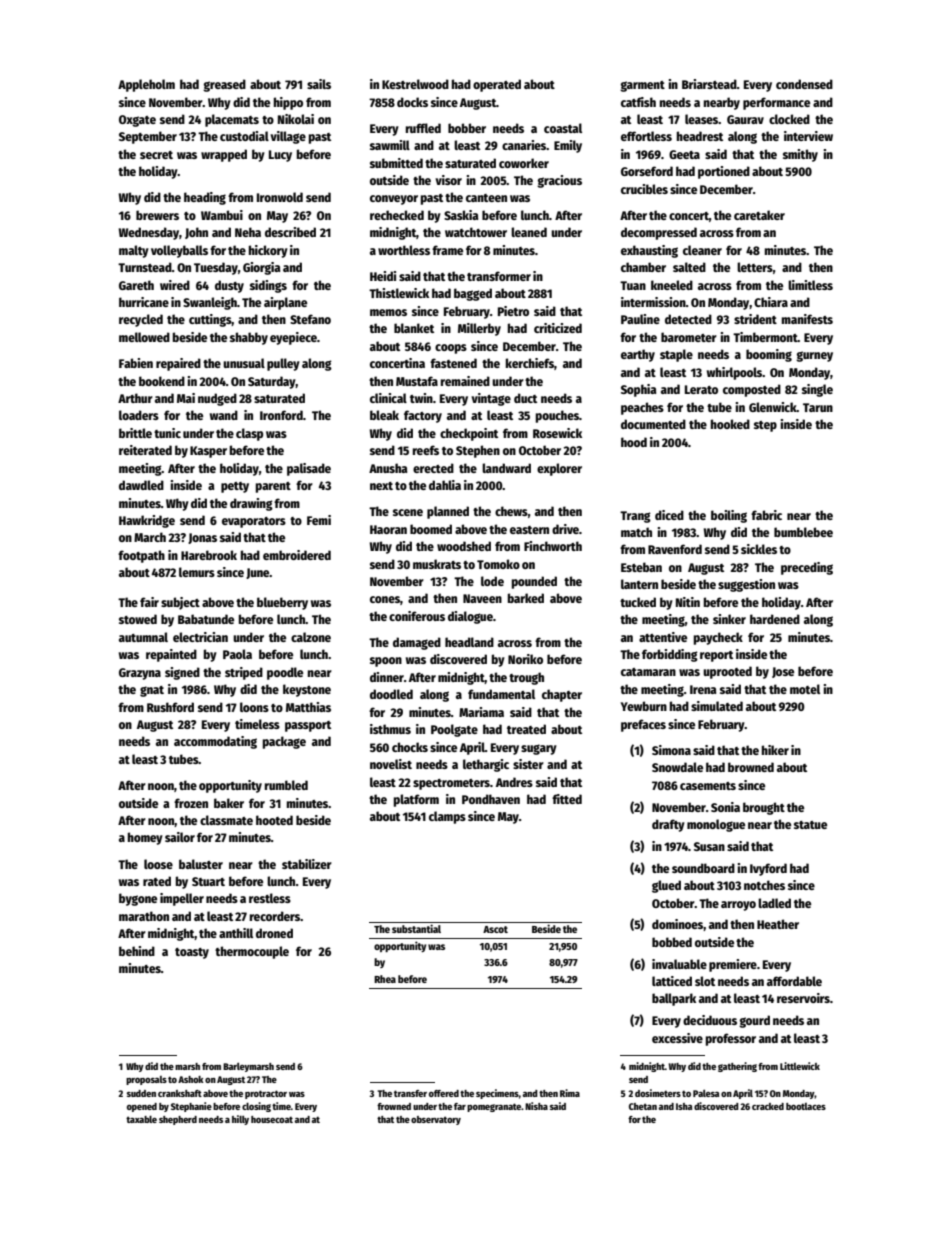 The width and height of the screenshot is (952, 1233). What do you see at coordinates (807, 568) in the screenshot?
I see `preceding` at bounding box center [807, 568].
